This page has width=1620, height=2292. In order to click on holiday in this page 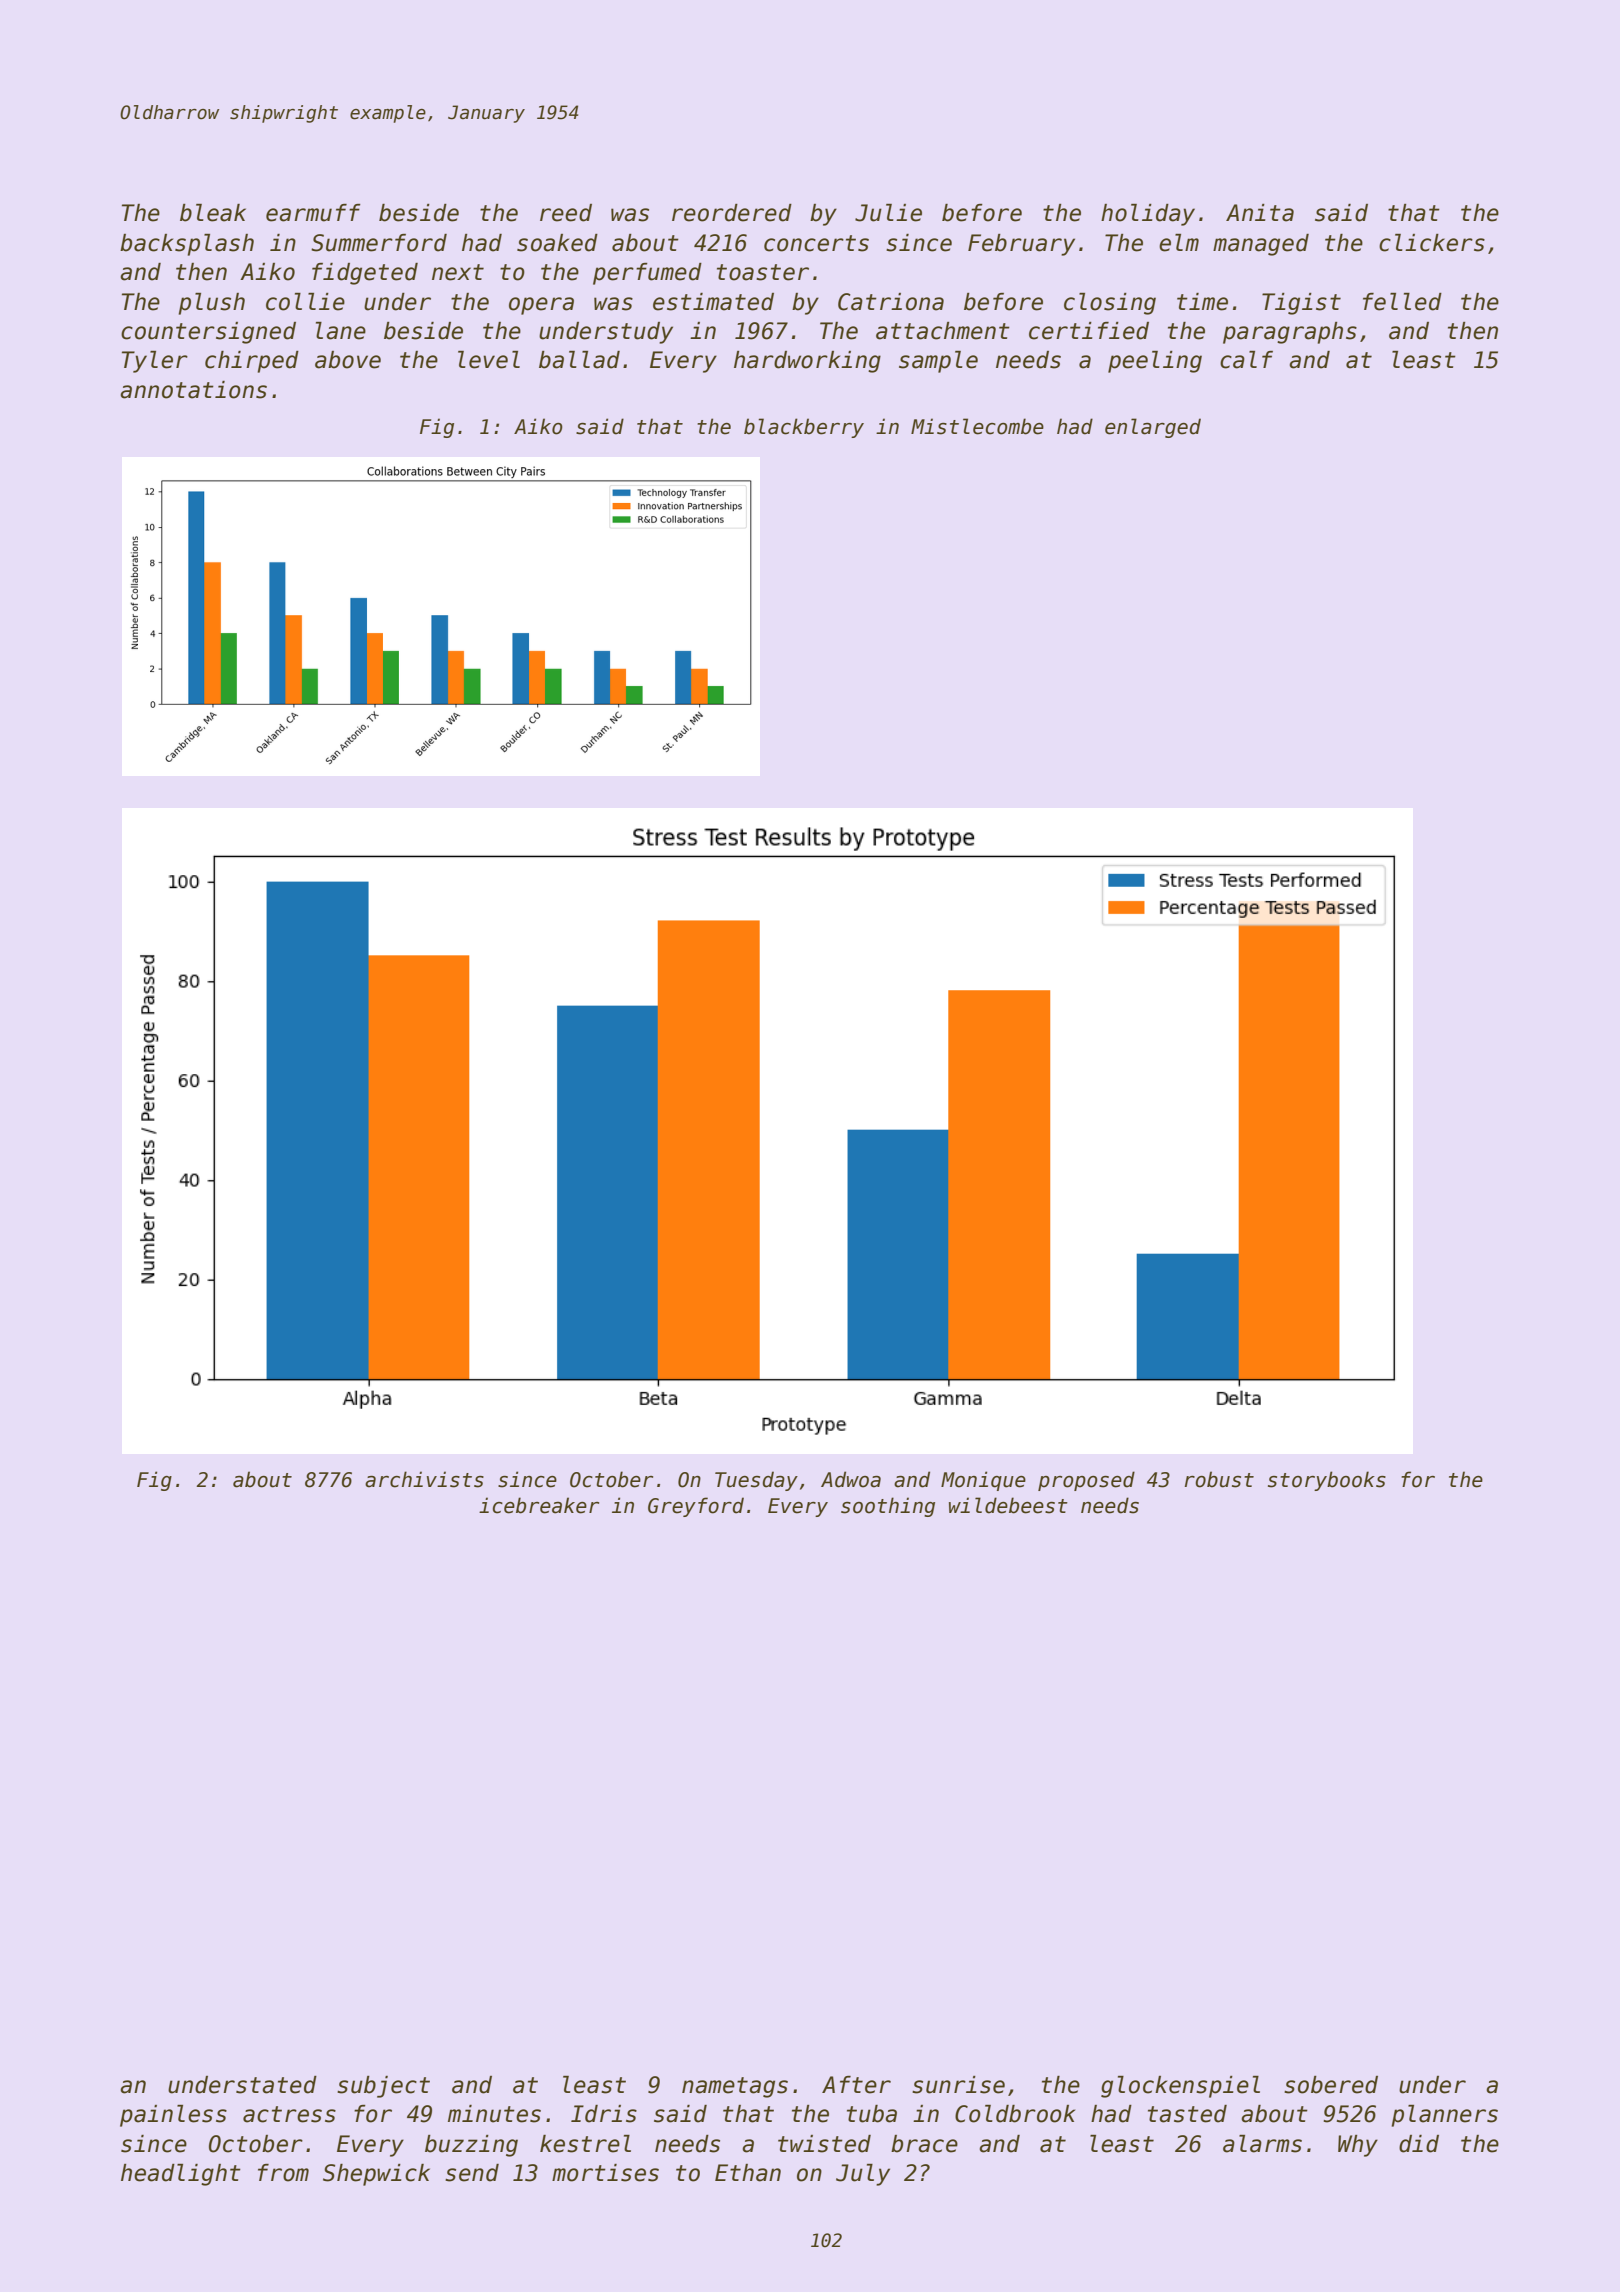, I will do `click(1148, 215)`.
